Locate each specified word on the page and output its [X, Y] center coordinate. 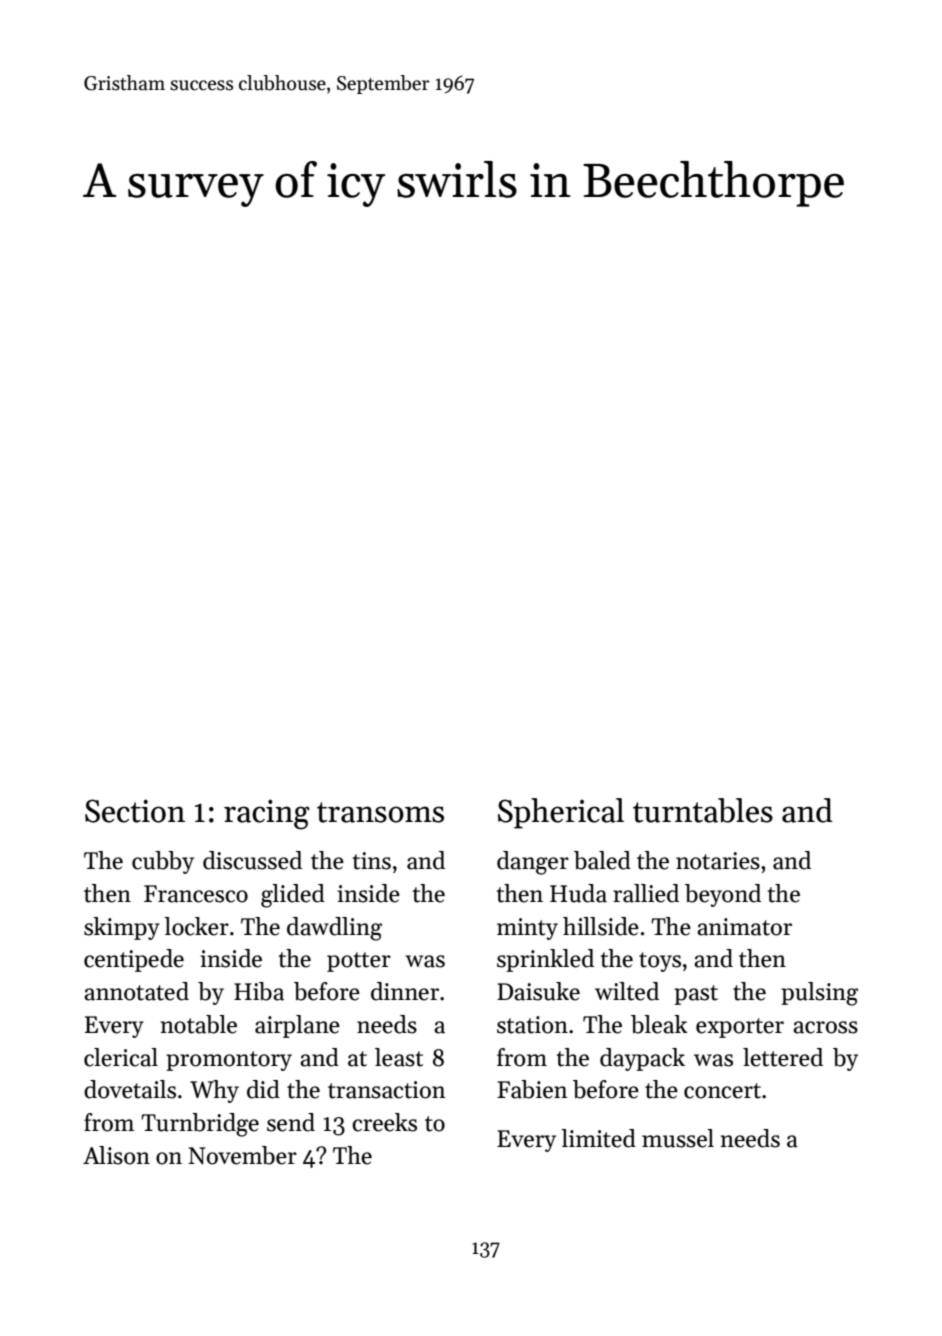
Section [135, 811]
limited [598, 1138]
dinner [405, 991]
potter [359, 962]
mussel [678, 1138]
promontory [229, 1061]
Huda [578, 893]
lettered [783, 1057]
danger [533, 863]
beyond [723, 895]
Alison [116, 1155]
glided [293, 896]
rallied [646, 893]
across [825, 1027]
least [399, 1057]
